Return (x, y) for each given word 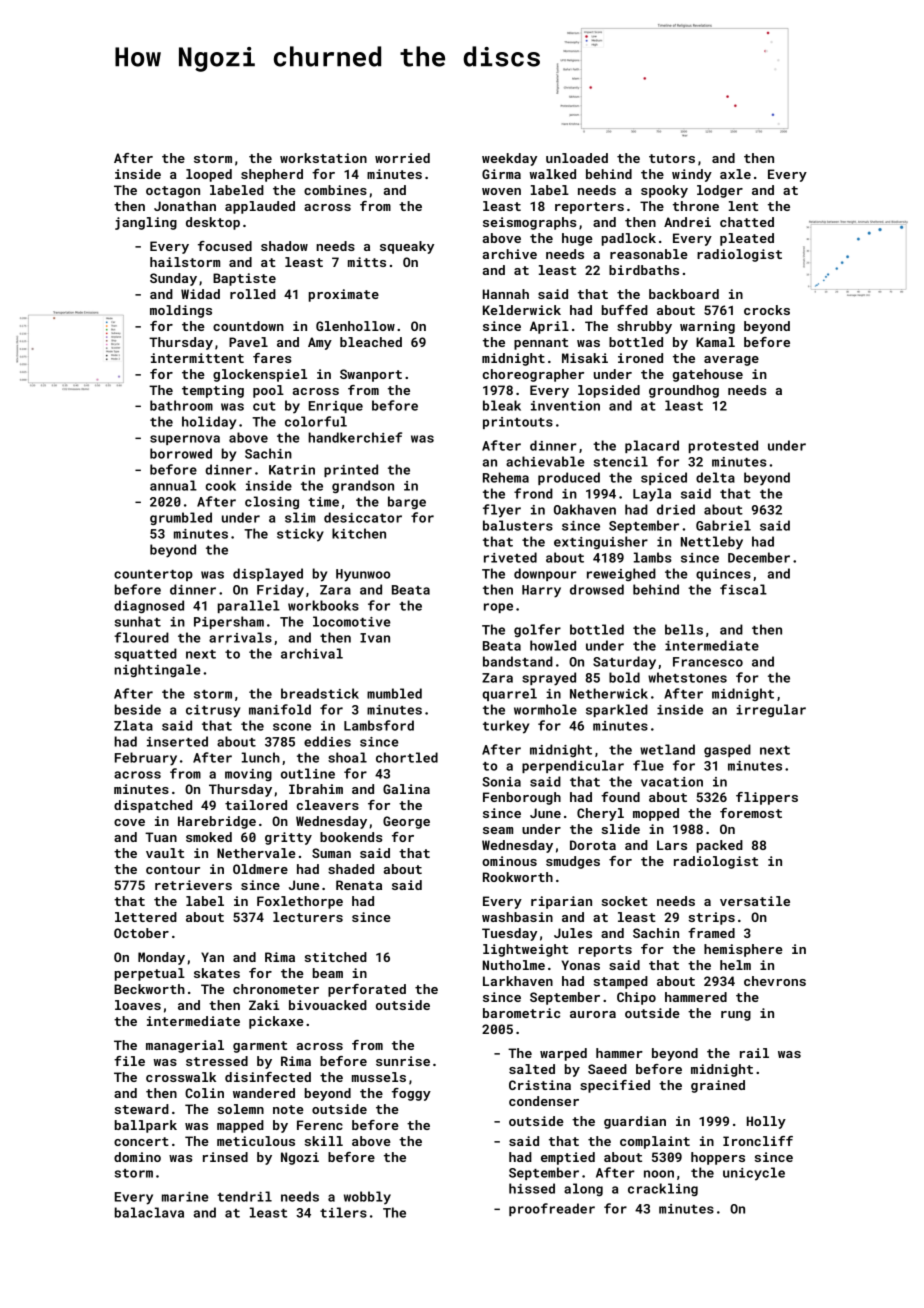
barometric (521, 1013)
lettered (146, 917)
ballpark (146, 1126)
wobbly (367, 1198)
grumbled (181, 518)
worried (402, 158)
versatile (755, 901)
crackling (663, 1189)
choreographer (533, 375)
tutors (672, 158)
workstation (323, 158)
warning (707, 327)
